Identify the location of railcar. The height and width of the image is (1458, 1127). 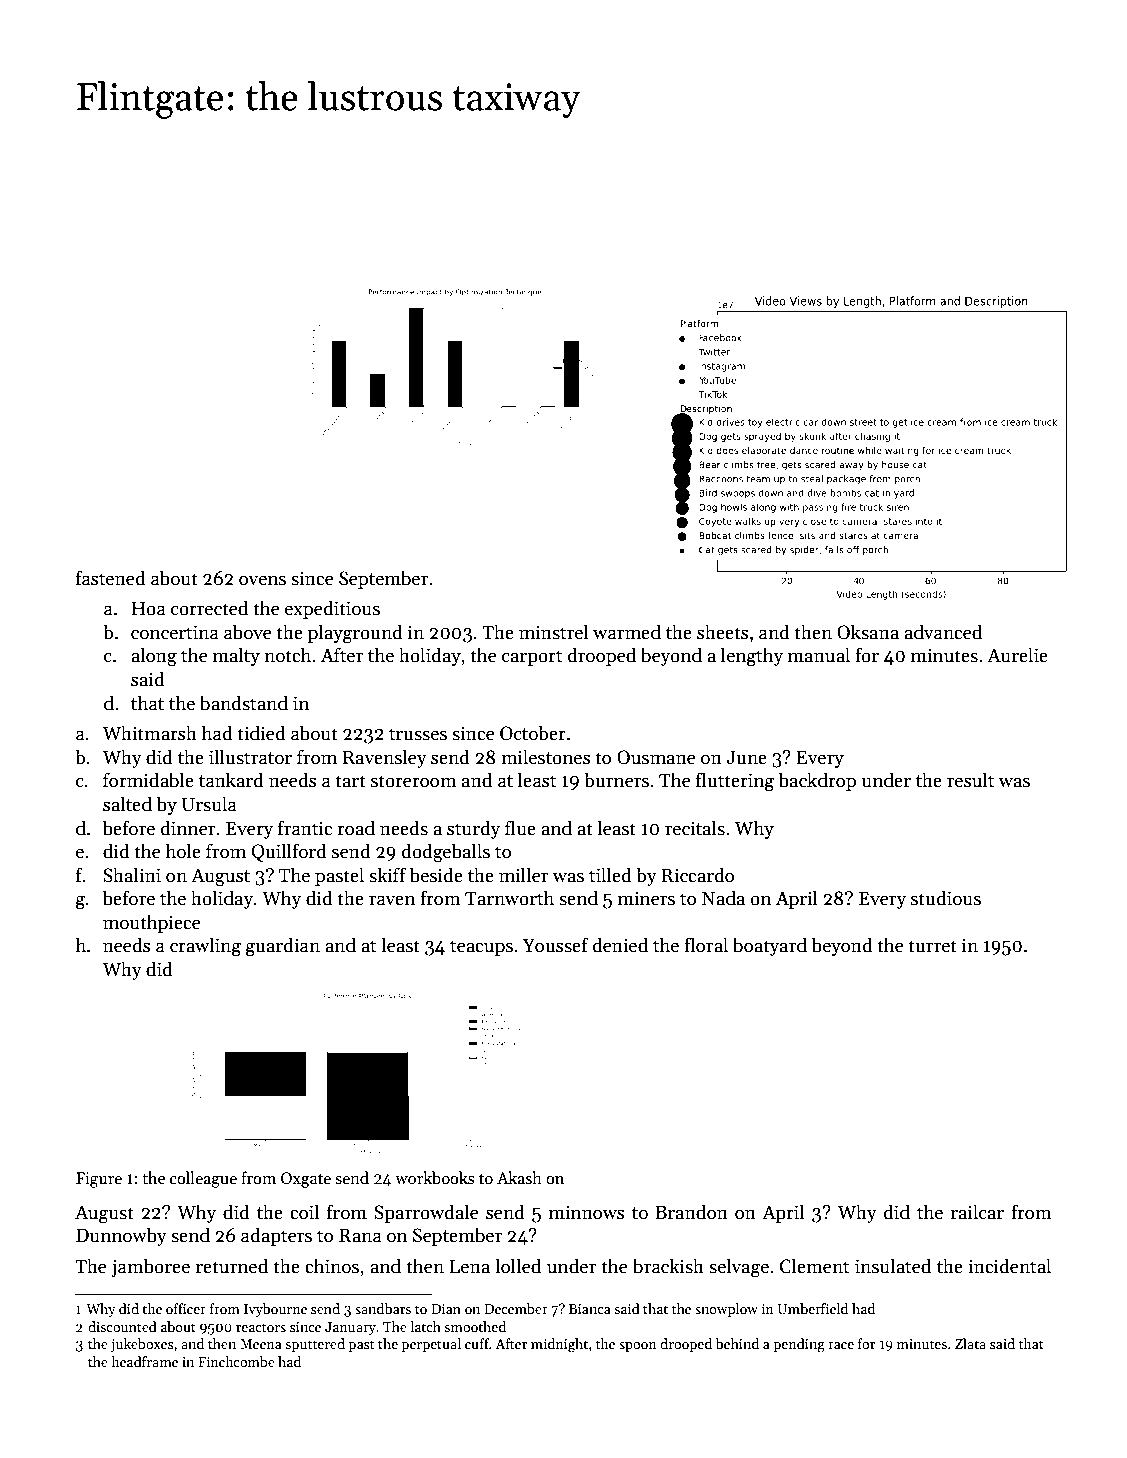
(977, 1212).
